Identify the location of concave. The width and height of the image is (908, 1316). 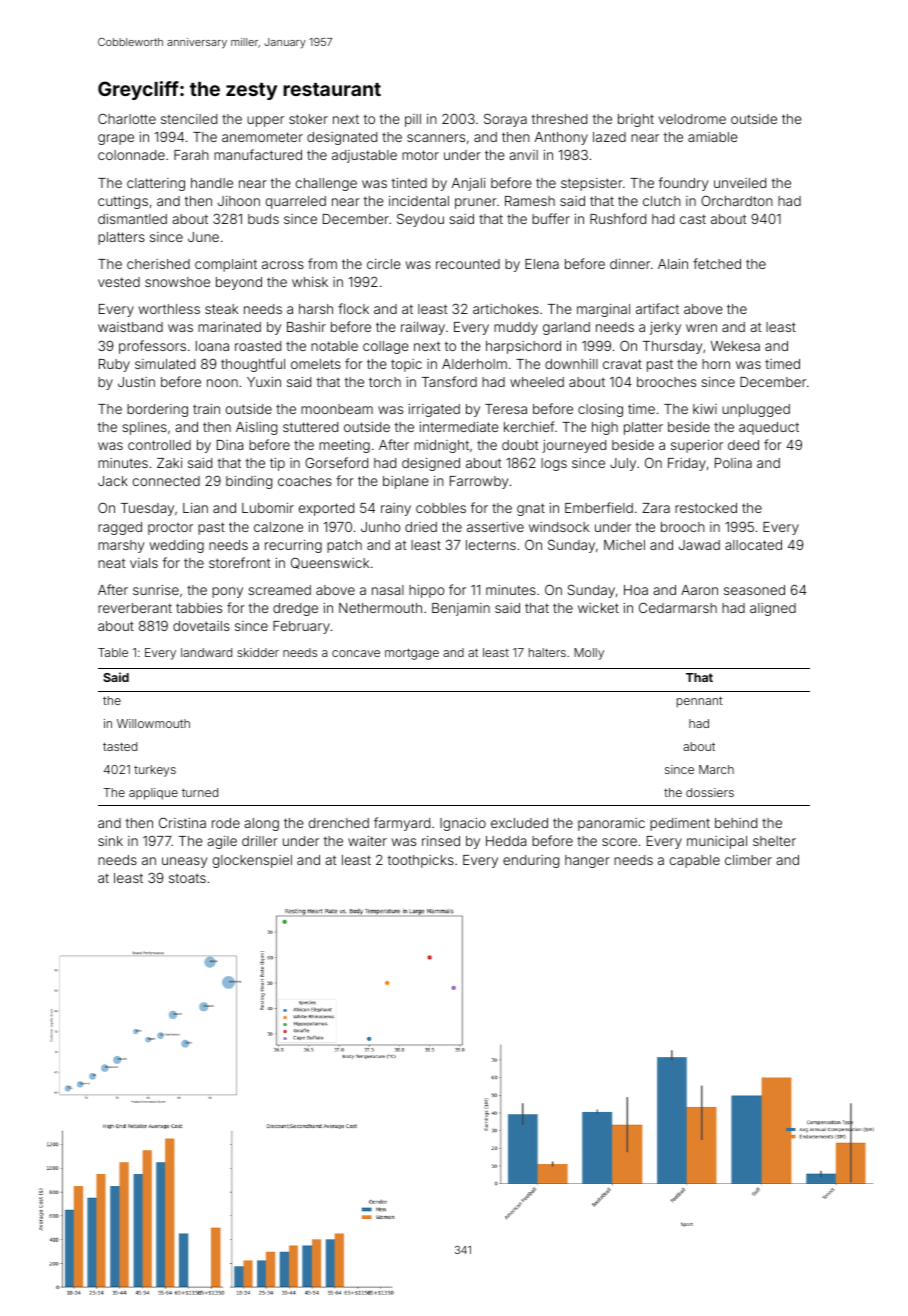
(356, 653).
